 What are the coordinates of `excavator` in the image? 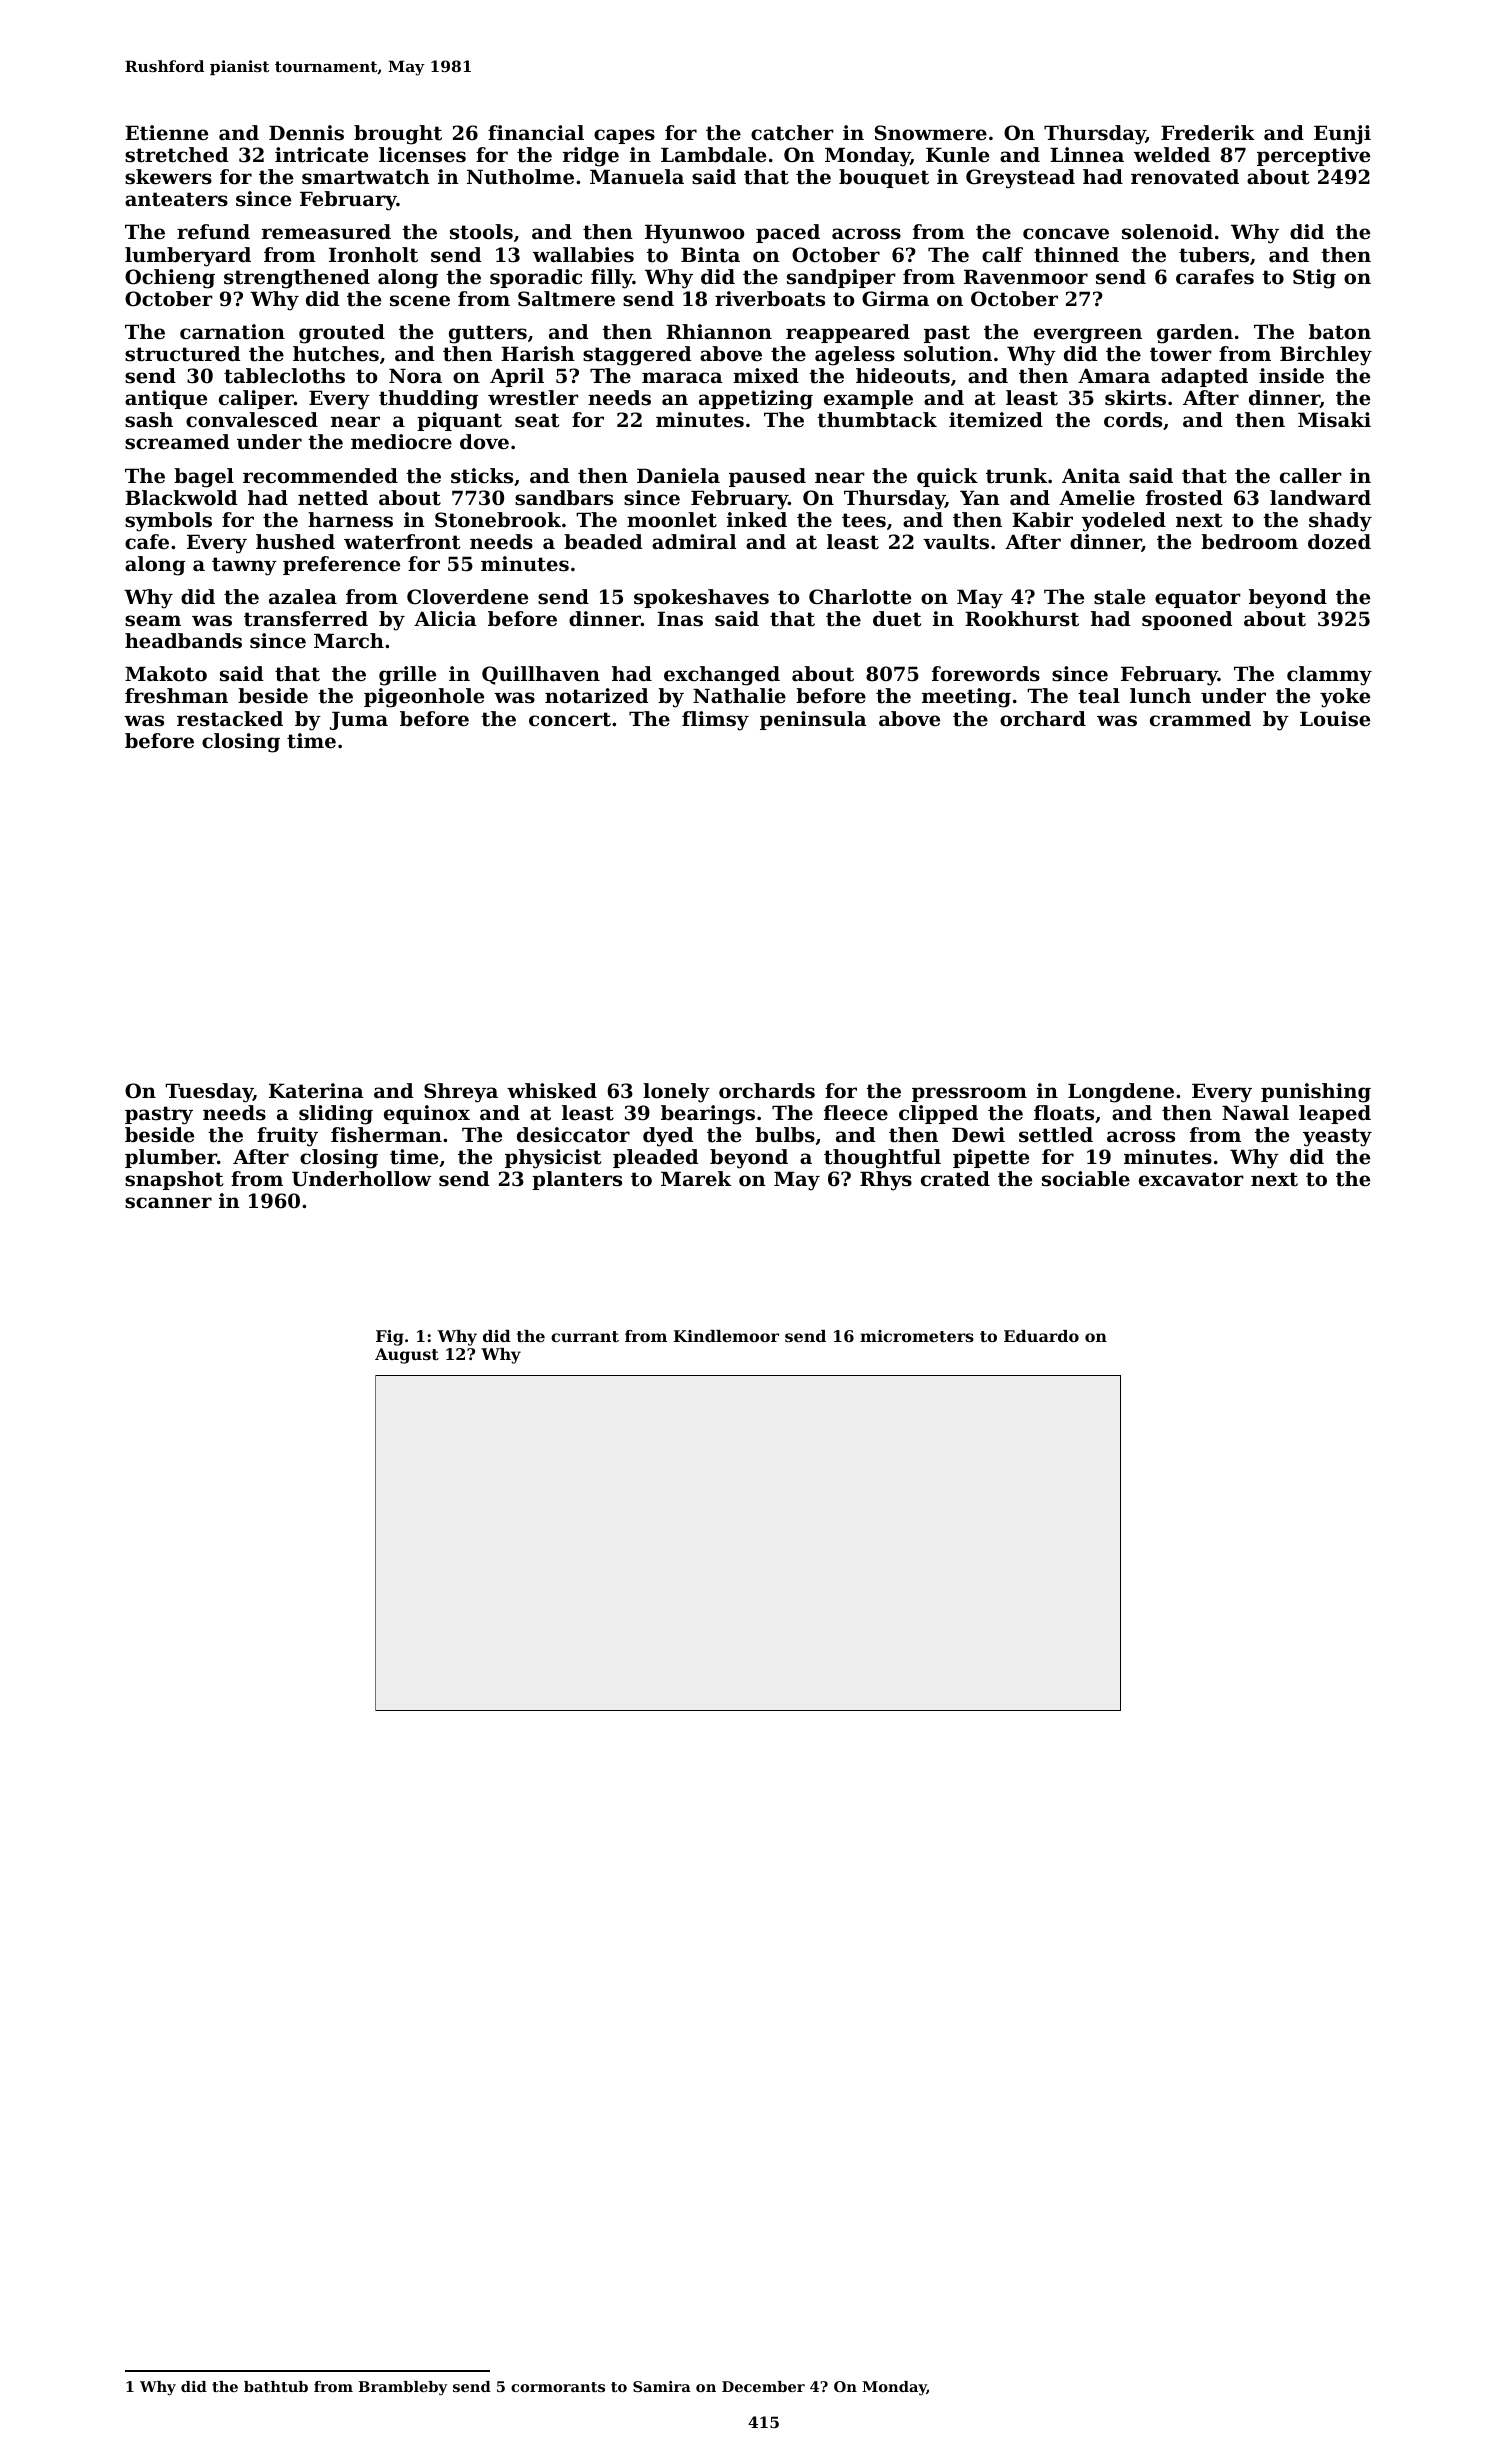 It's located at (1191, 1179).
